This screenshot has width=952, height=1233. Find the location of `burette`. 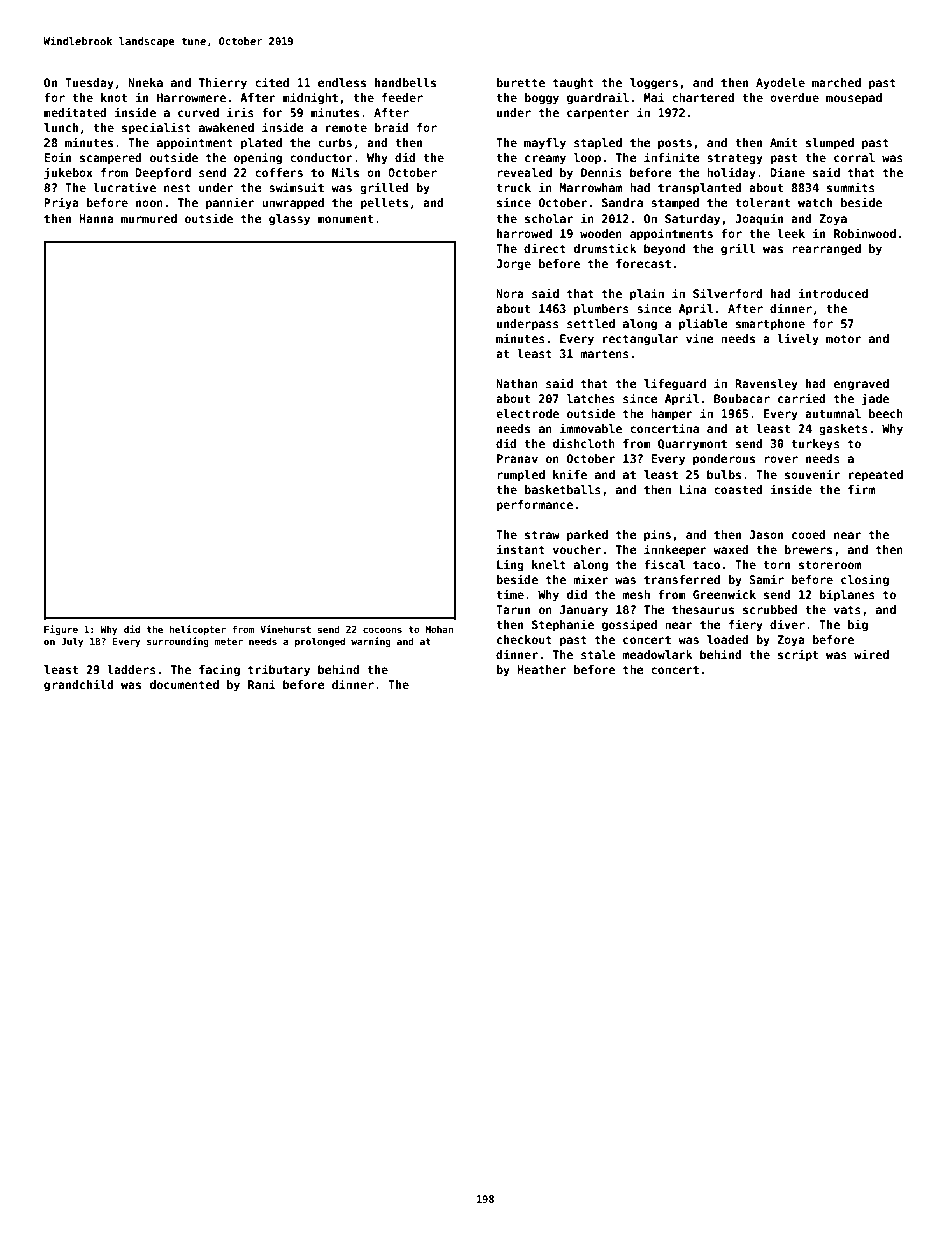

burette is located at coordinates (521, 82).
